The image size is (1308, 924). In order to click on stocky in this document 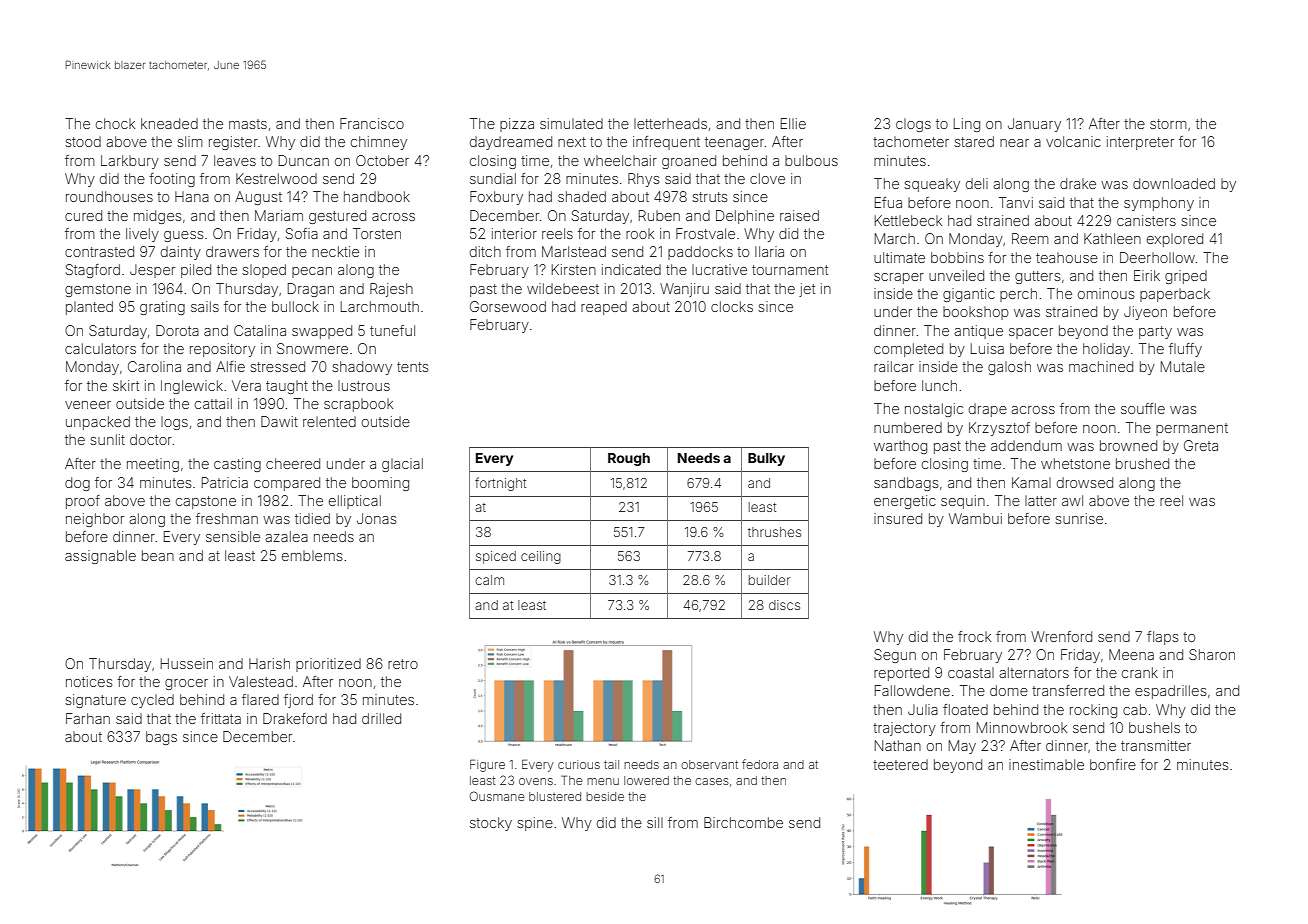, I will do `click(491, 824)`.
